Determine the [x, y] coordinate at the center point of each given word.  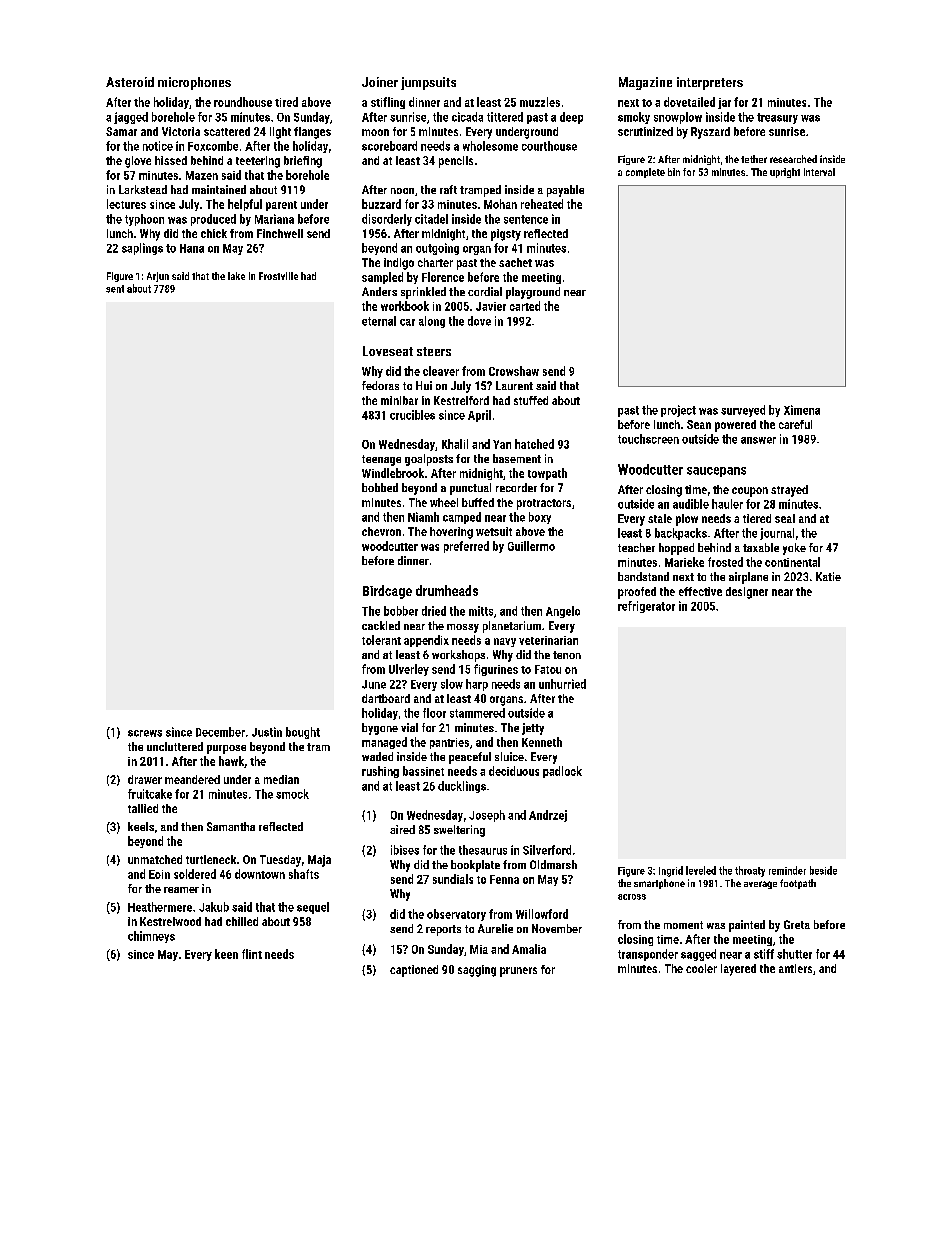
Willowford [542, 914]
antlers [795, 968]
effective [700, 591]
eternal [379, 321]
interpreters [710, 83]
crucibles [412, 415]
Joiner [380, 82]
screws [145, 733]
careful [795, 424]
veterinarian [548, 640]
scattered [227, 131]
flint [252, 954]
